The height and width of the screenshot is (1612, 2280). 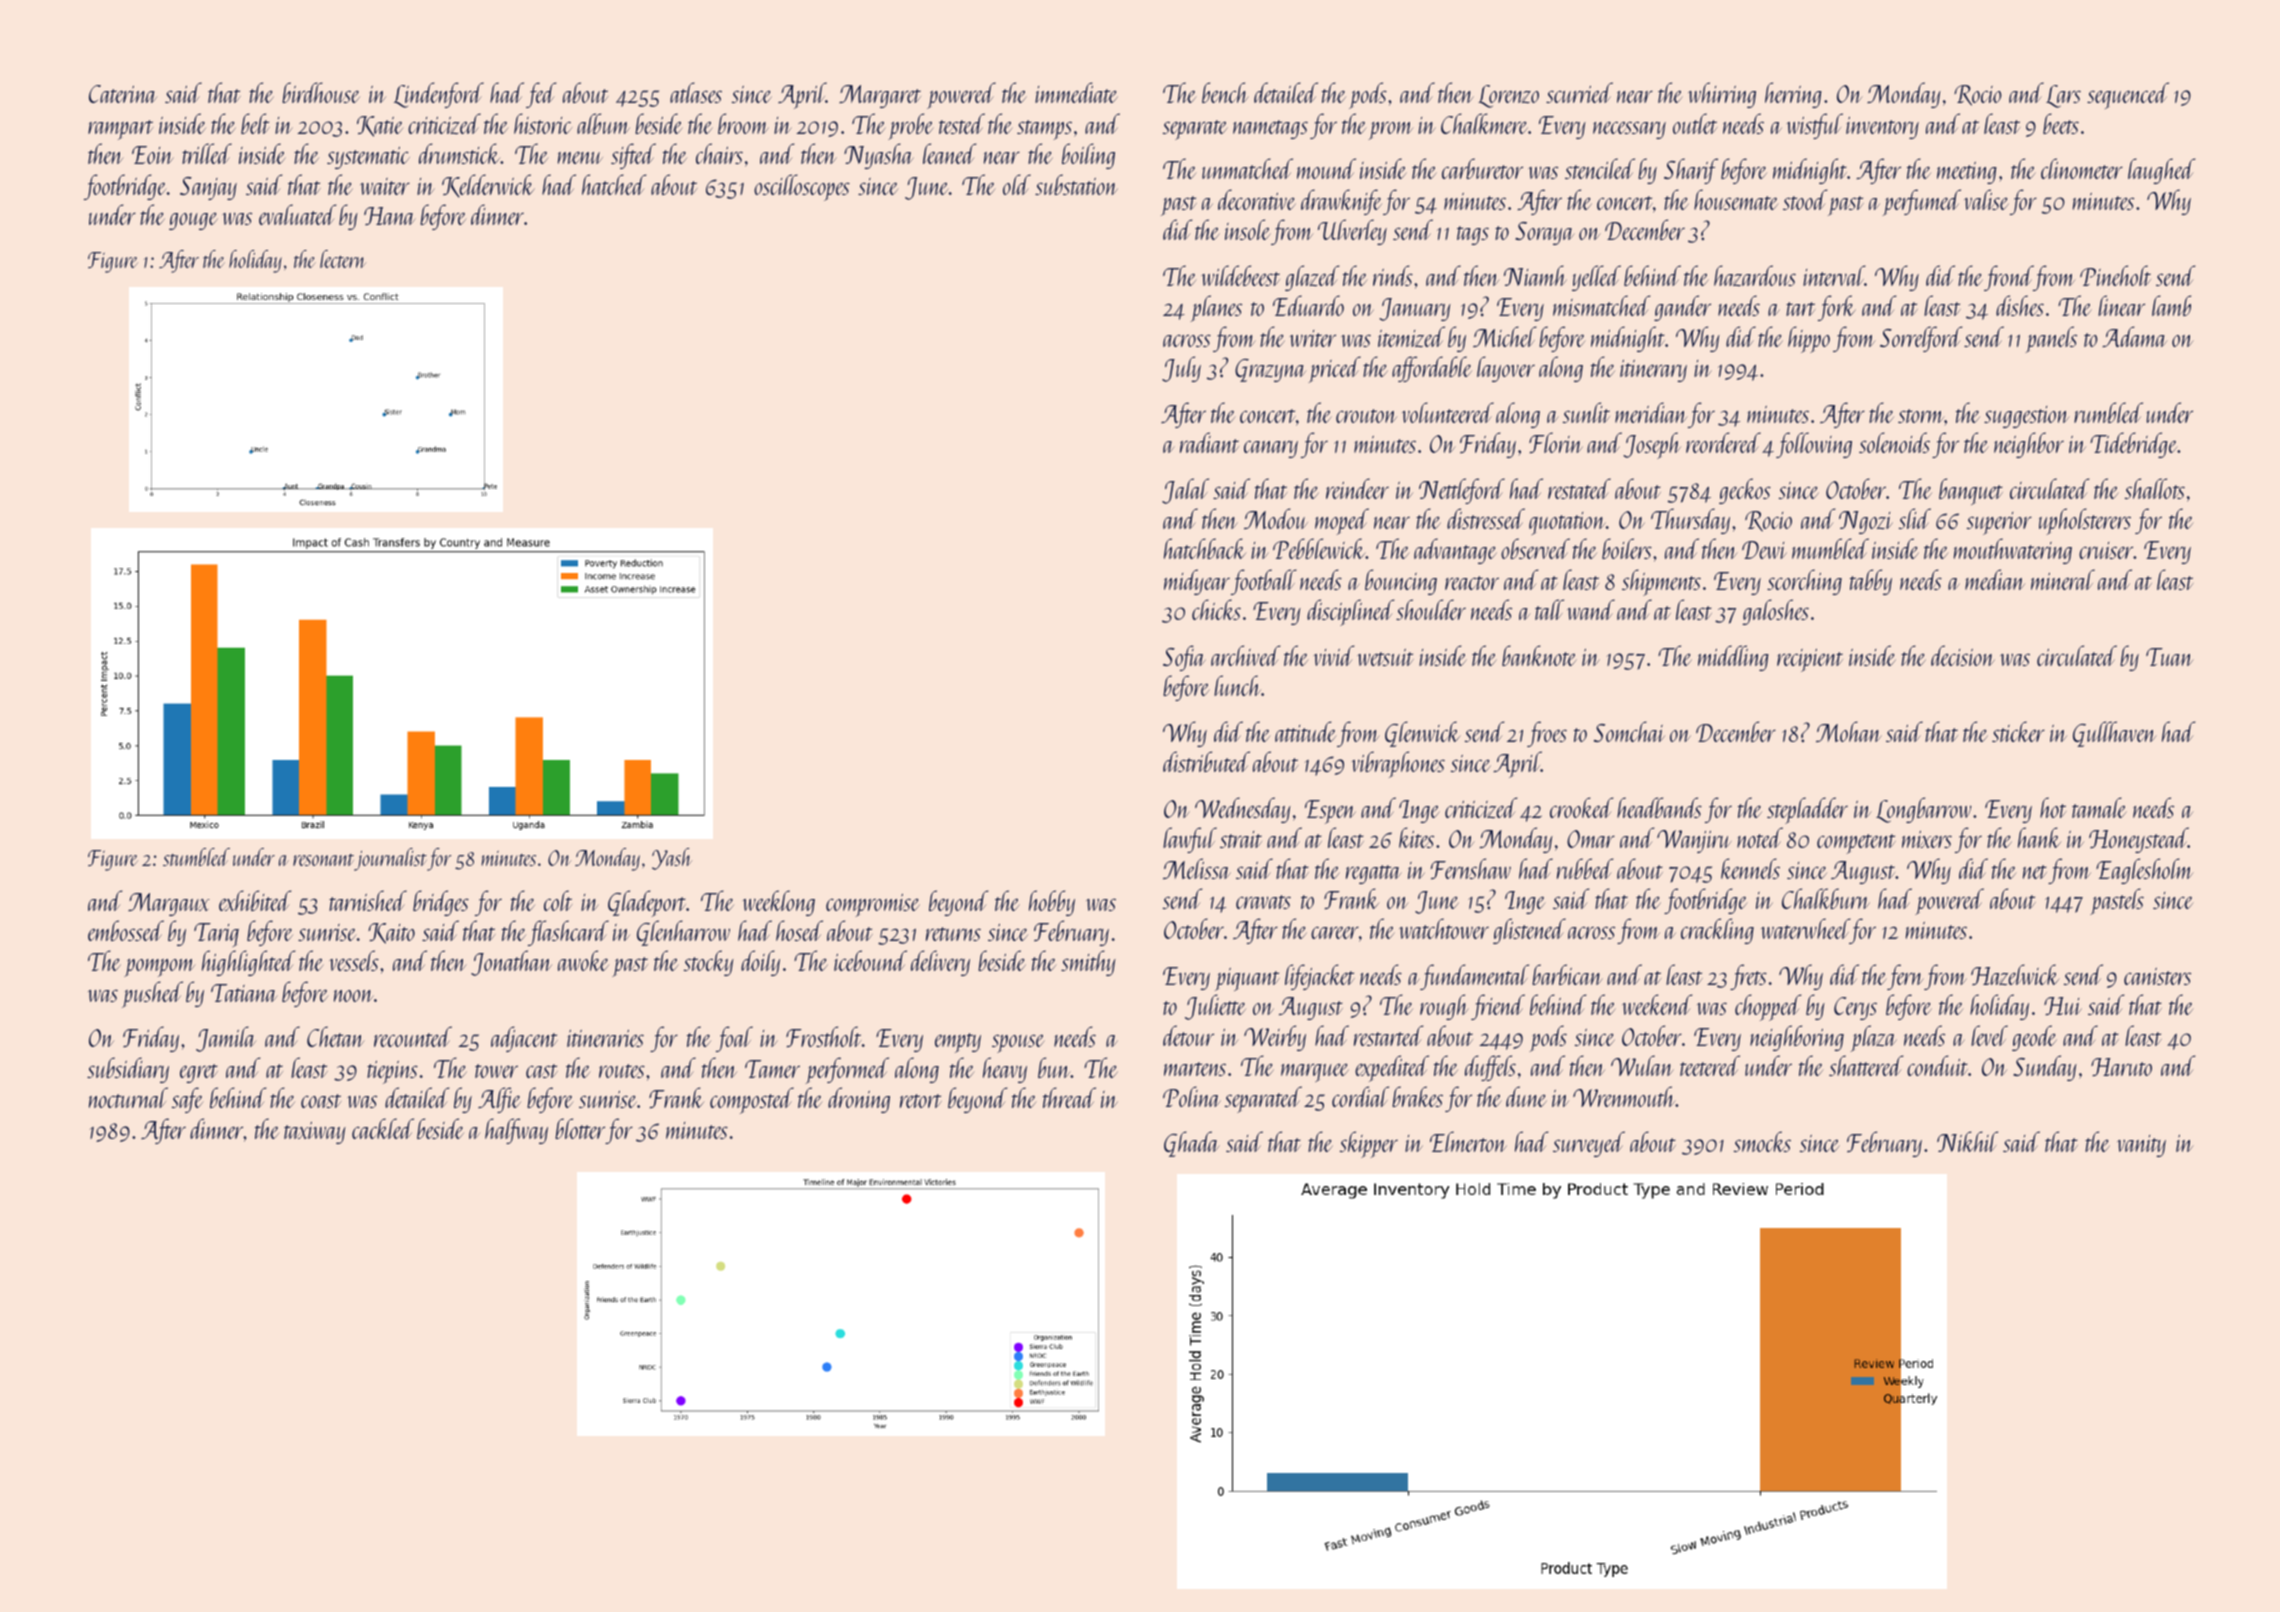 I want to click on tamale, so click(x=2099, y=807).
